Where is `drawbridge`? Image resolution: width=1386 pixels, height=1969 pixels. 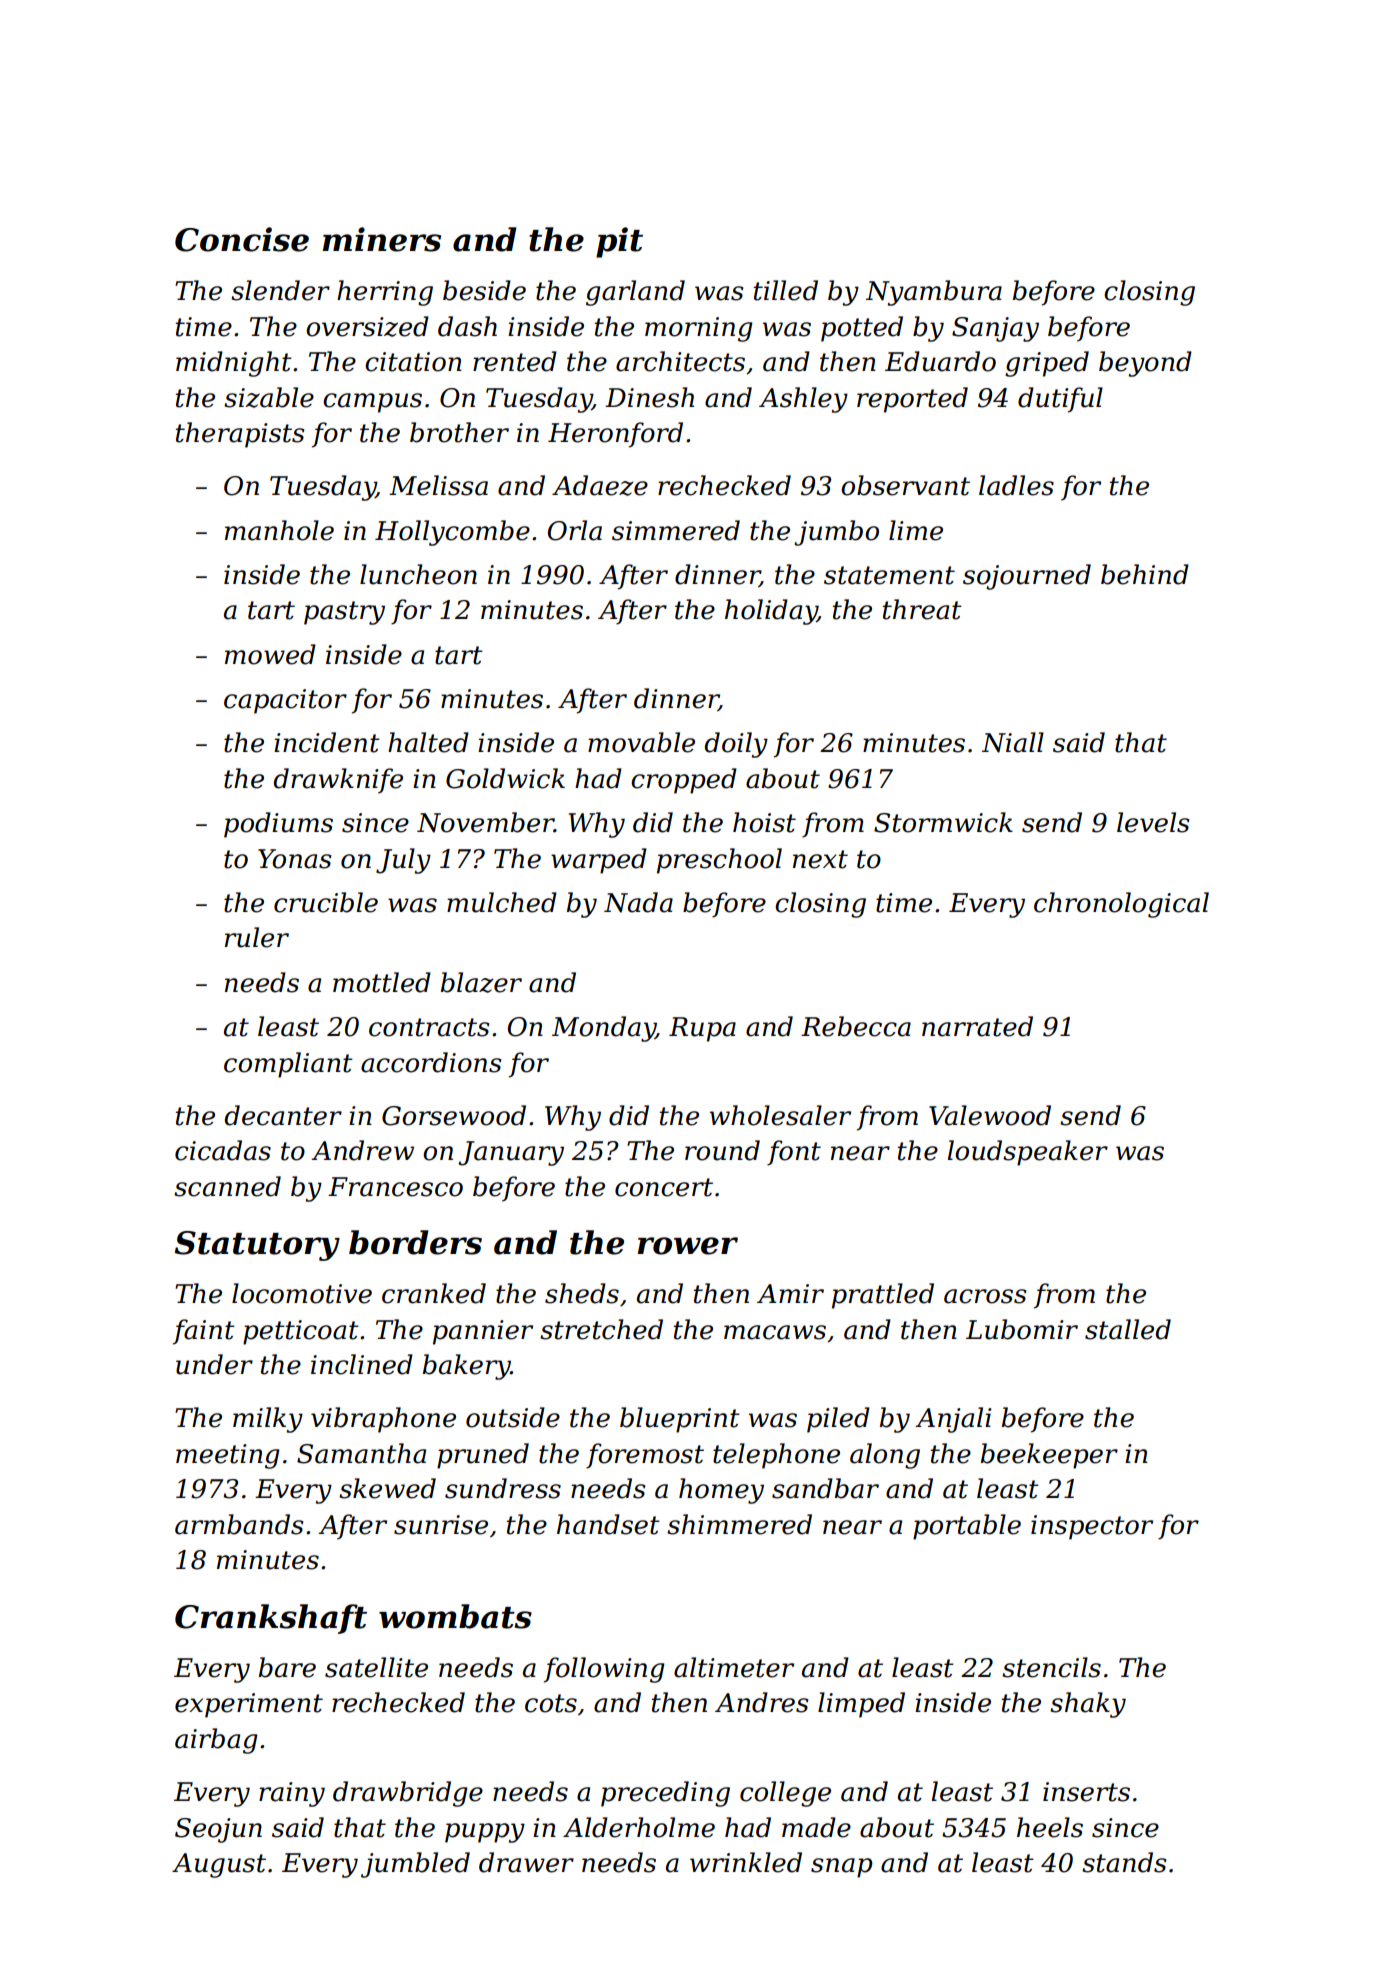
drawbridge is located at coordinates (408, 1794).
